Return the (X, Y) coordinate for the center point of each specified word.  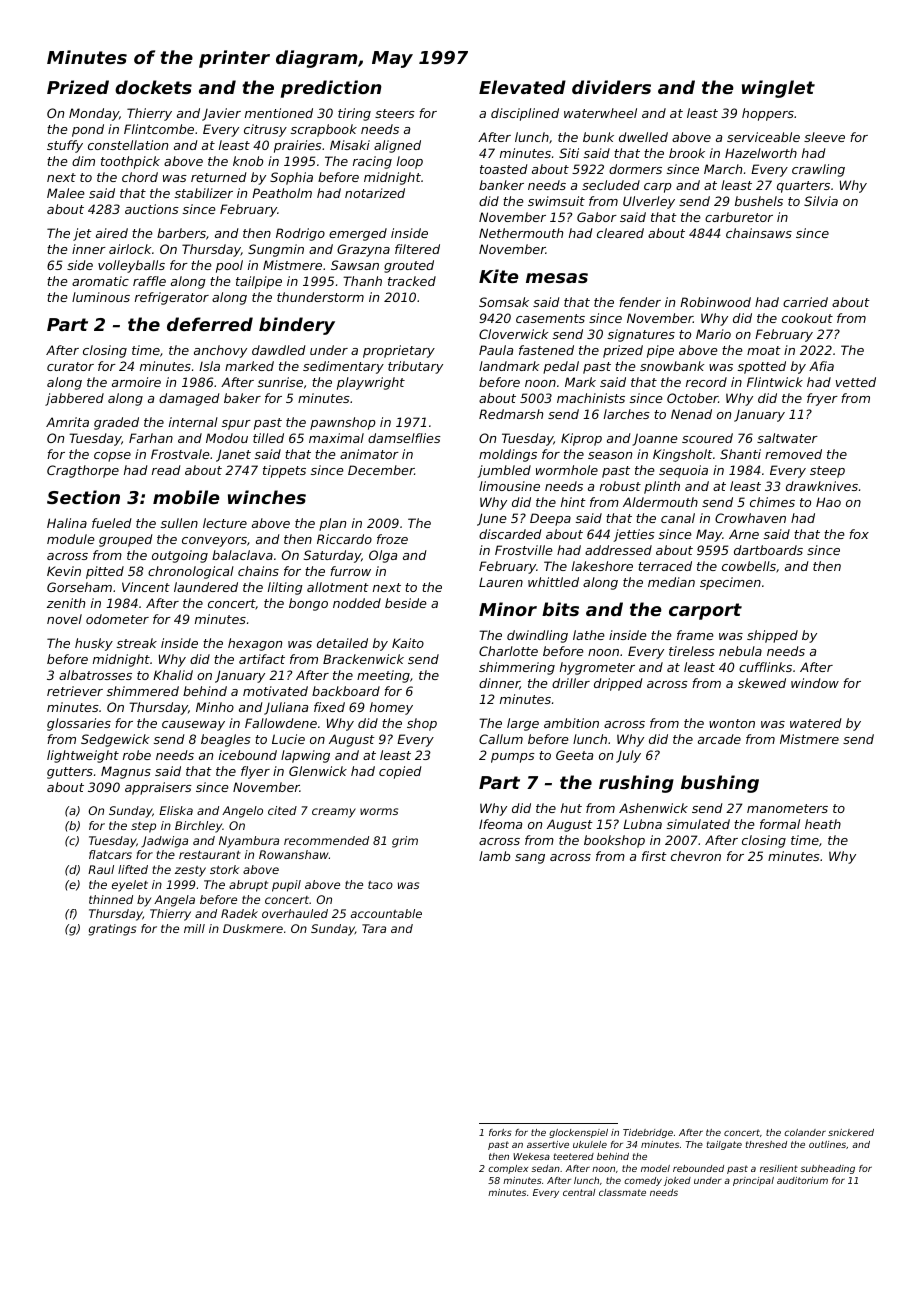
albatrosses (95, 675)
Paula (496, 350)
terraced (665, 566)
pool (229, 266)
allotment (338, 587)
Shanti (740, 454)
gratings (112, 930)
